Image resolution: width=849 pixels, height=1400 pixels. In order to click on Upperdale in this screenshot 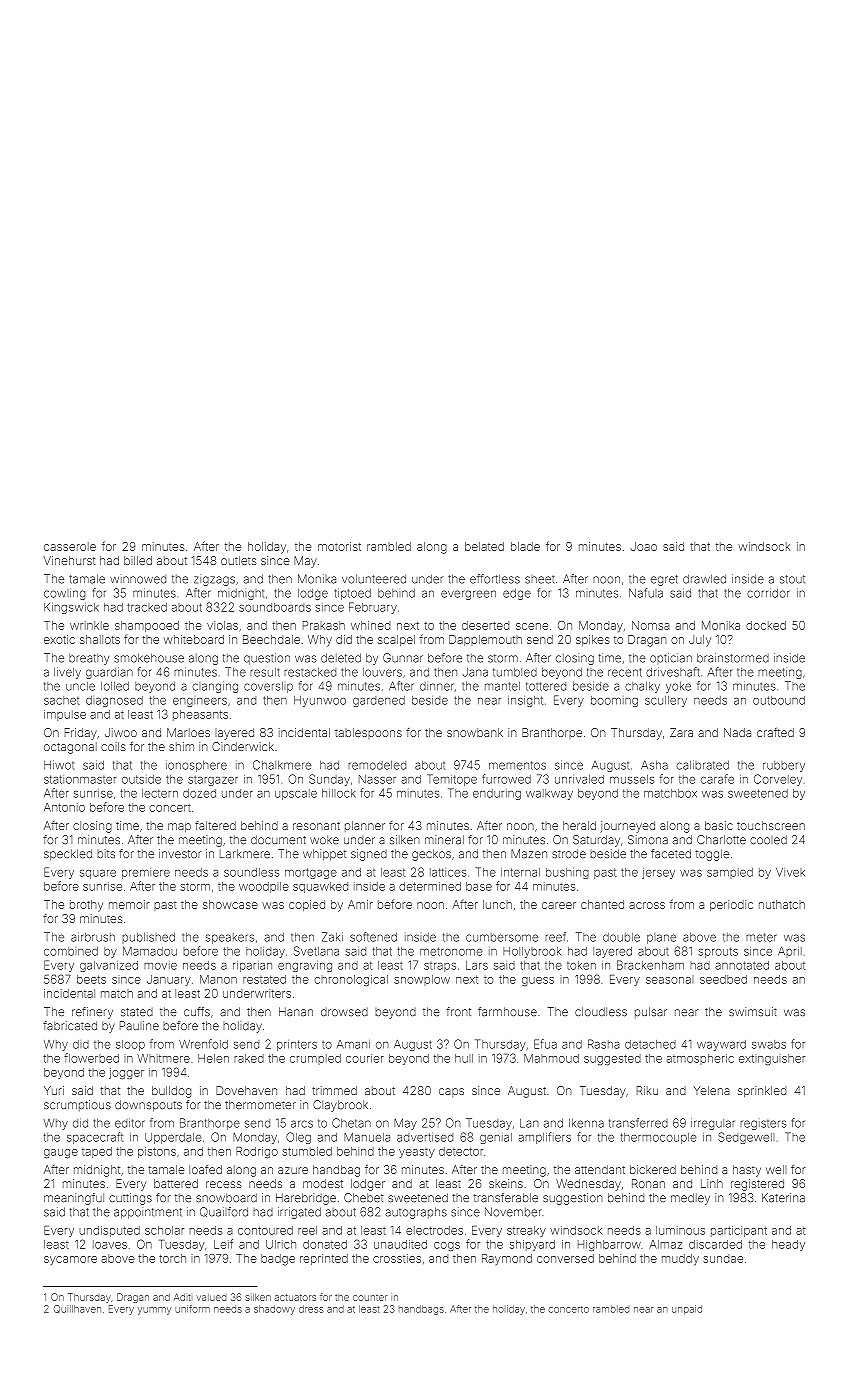, I will do `click(173, 1138)`.
